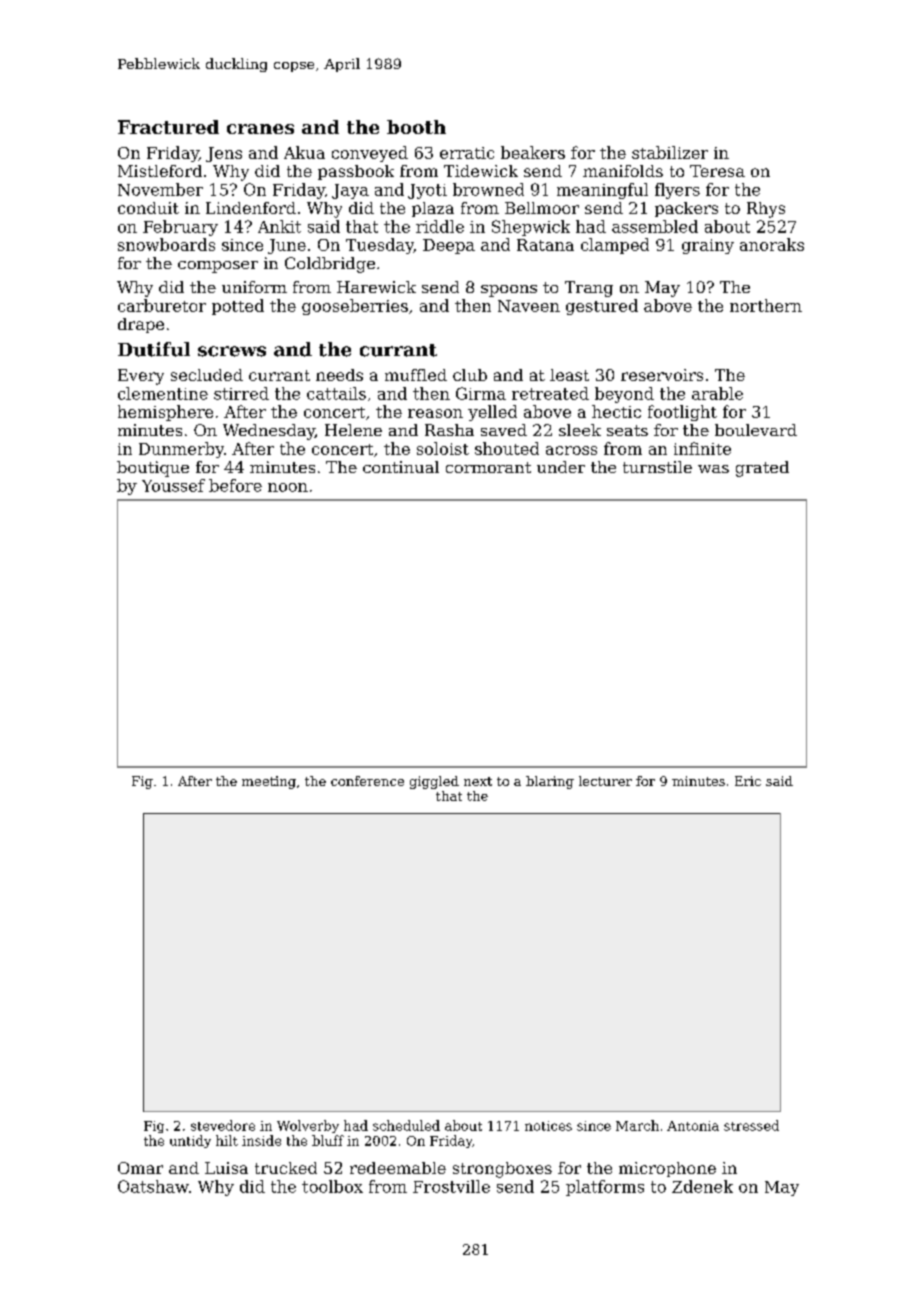 The width and height of the screenshot is (924, 1308). What do you see at coordinates (367, 781) in the screenshot?
I see `conference` at bounding box center [367, 781].
